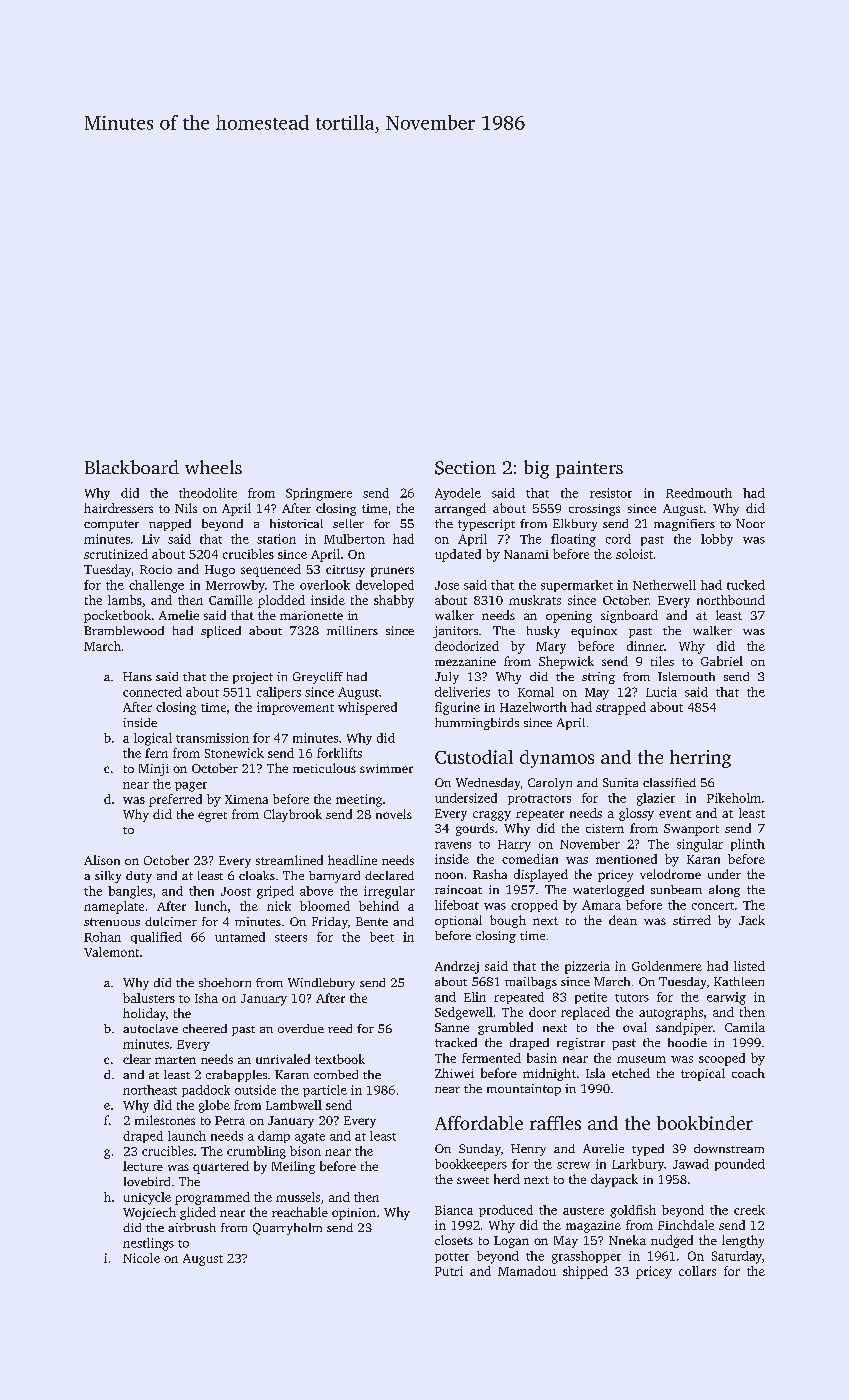 The image size is (849, 1400). Describe the element at coordinates (514, 846) in the page. I see `Harry` at that location.
